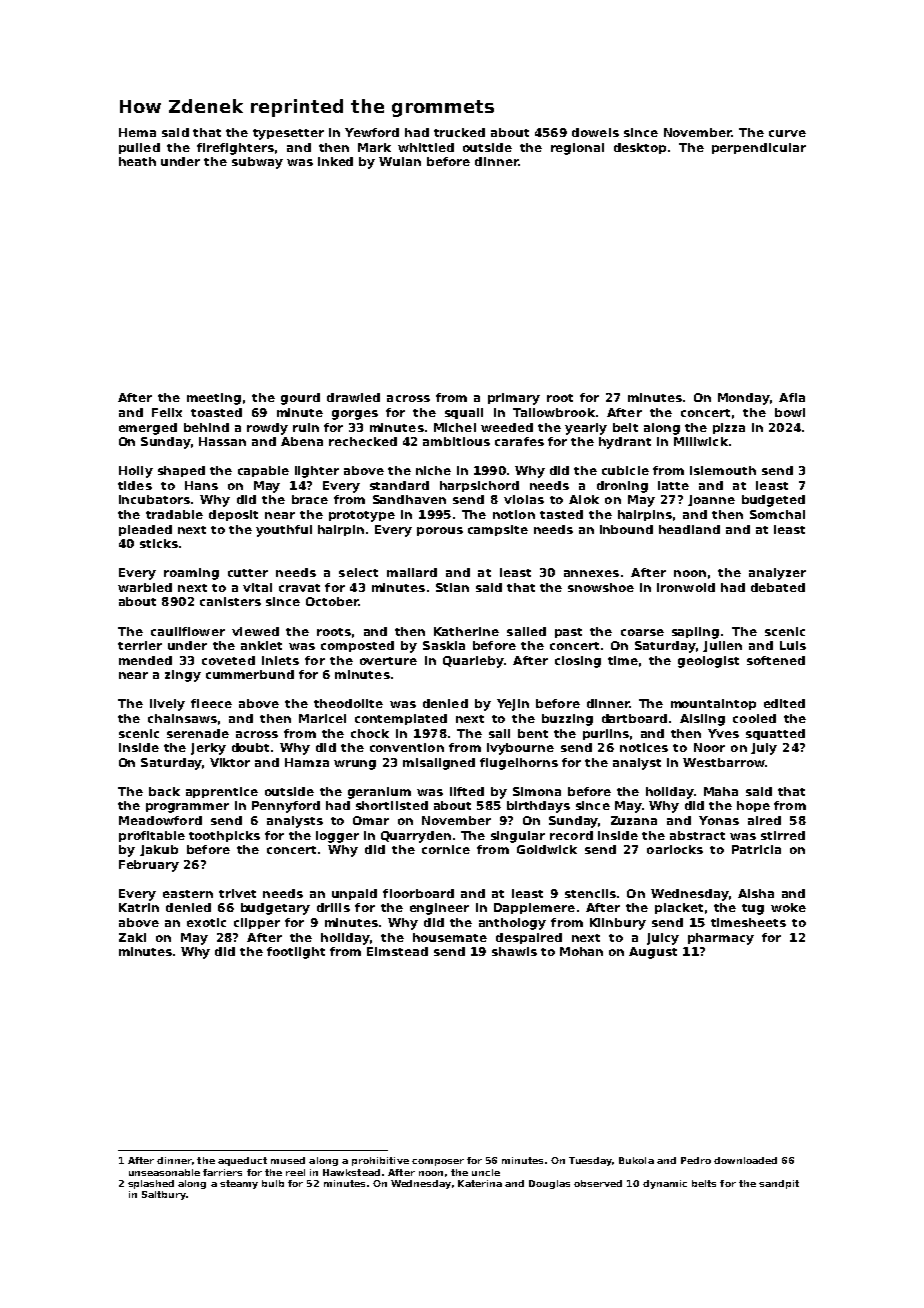 This screenshot has width=924, height=1308. I want to click on purlins, so click(606, 734).
